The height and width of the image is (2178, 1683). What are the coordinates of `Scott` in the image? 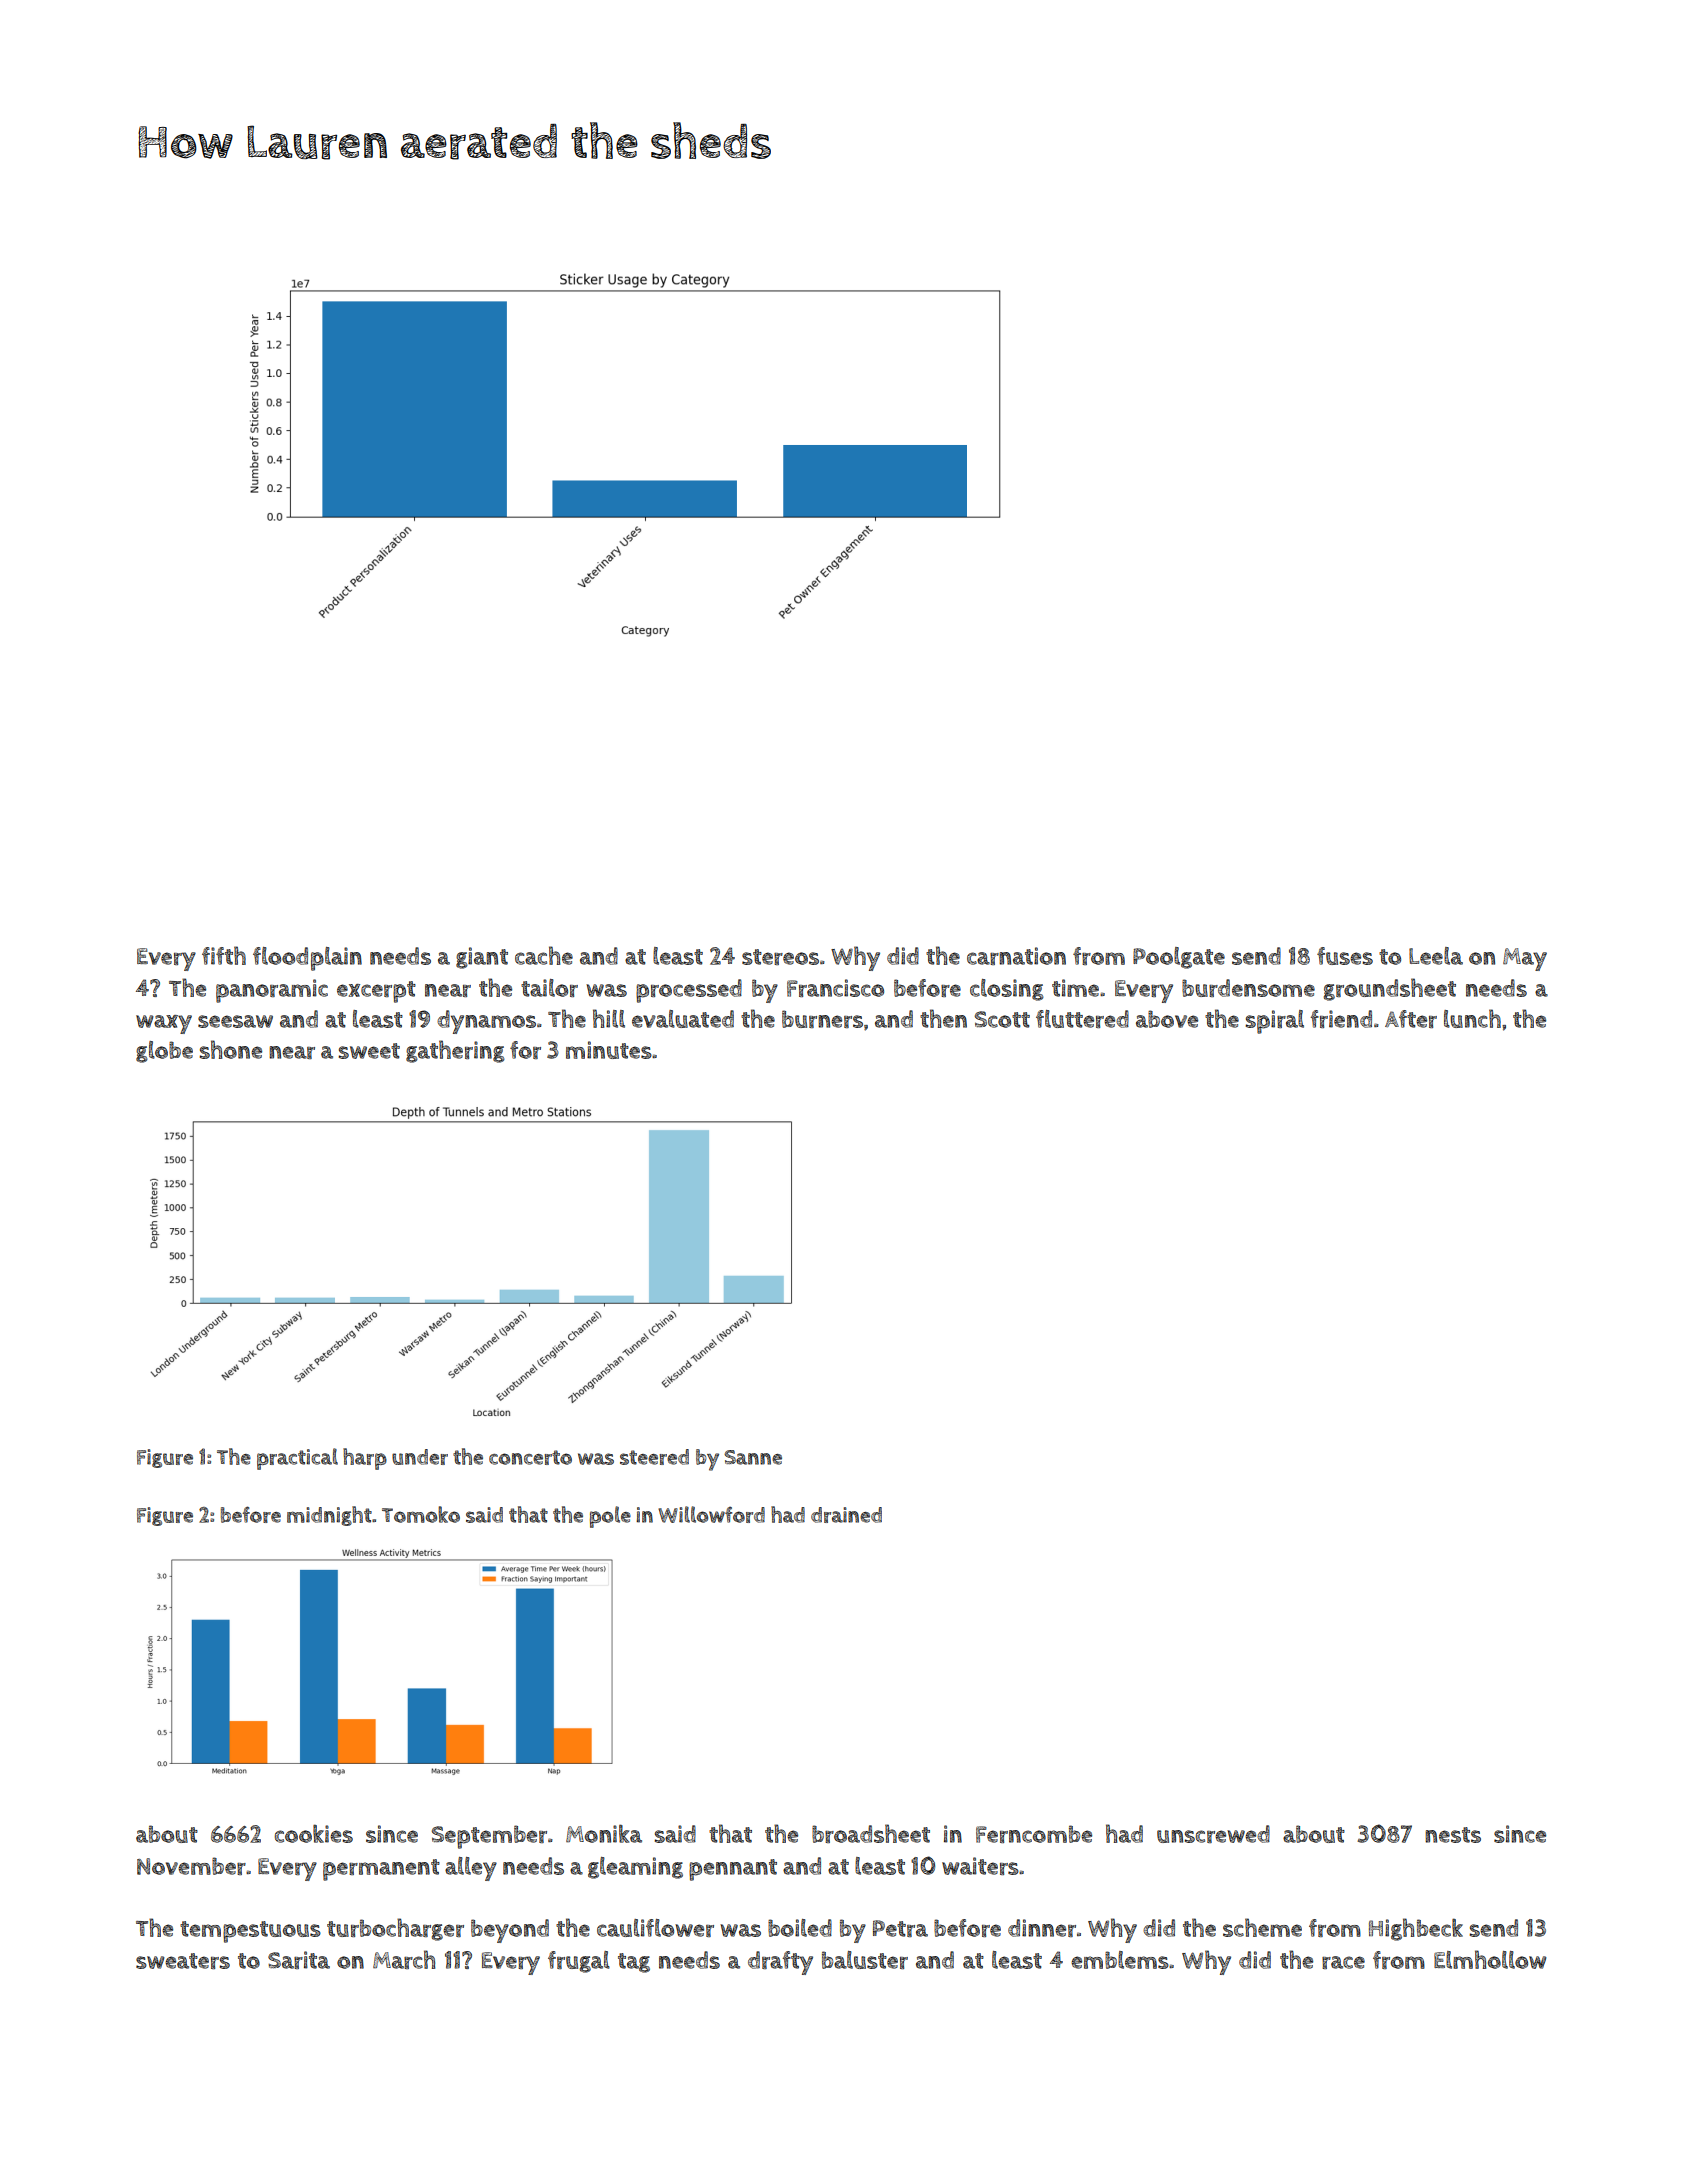 It's located at (1002, 1019).
